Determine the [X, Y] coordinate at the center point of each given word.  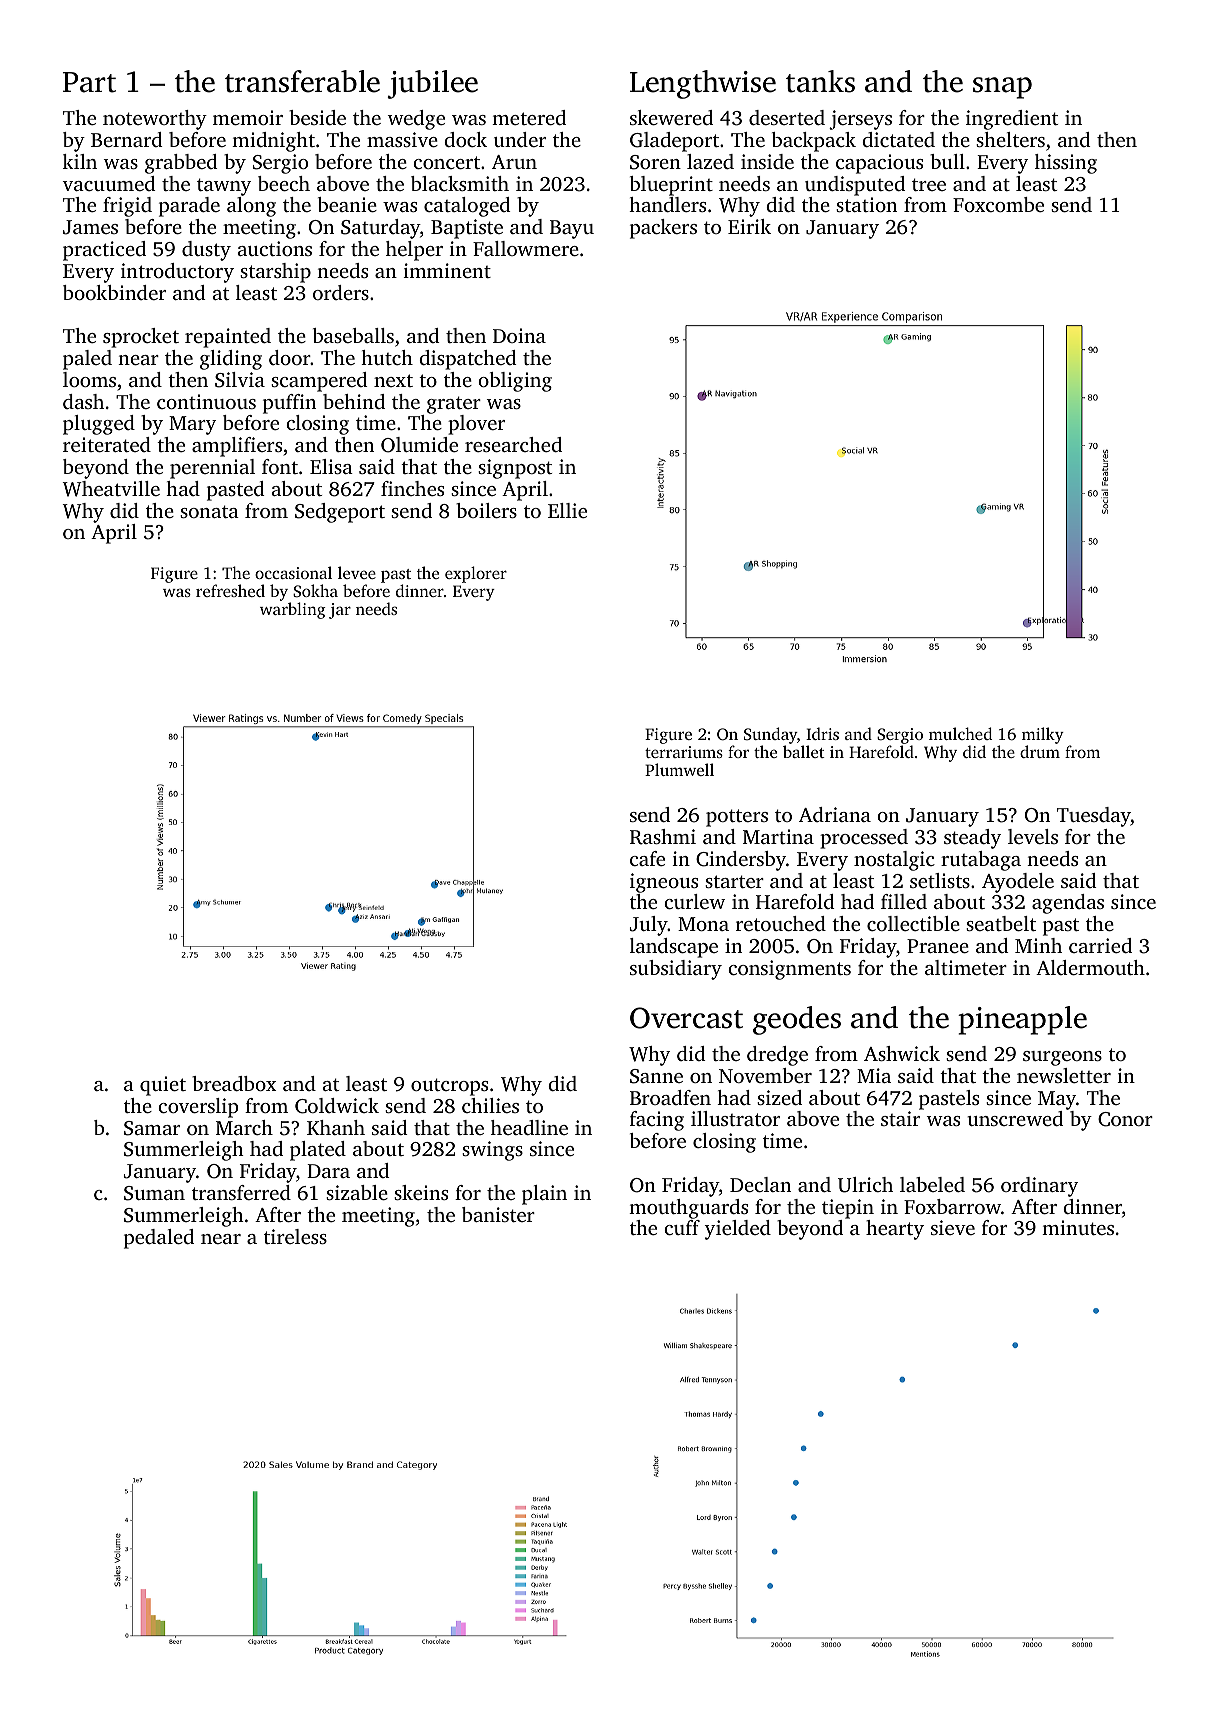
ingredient [1012, 120]
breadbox [234, 1083]
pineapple [1022, 1020]
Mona [703, 924]
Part [89, 82]
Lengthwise [703, 84]
